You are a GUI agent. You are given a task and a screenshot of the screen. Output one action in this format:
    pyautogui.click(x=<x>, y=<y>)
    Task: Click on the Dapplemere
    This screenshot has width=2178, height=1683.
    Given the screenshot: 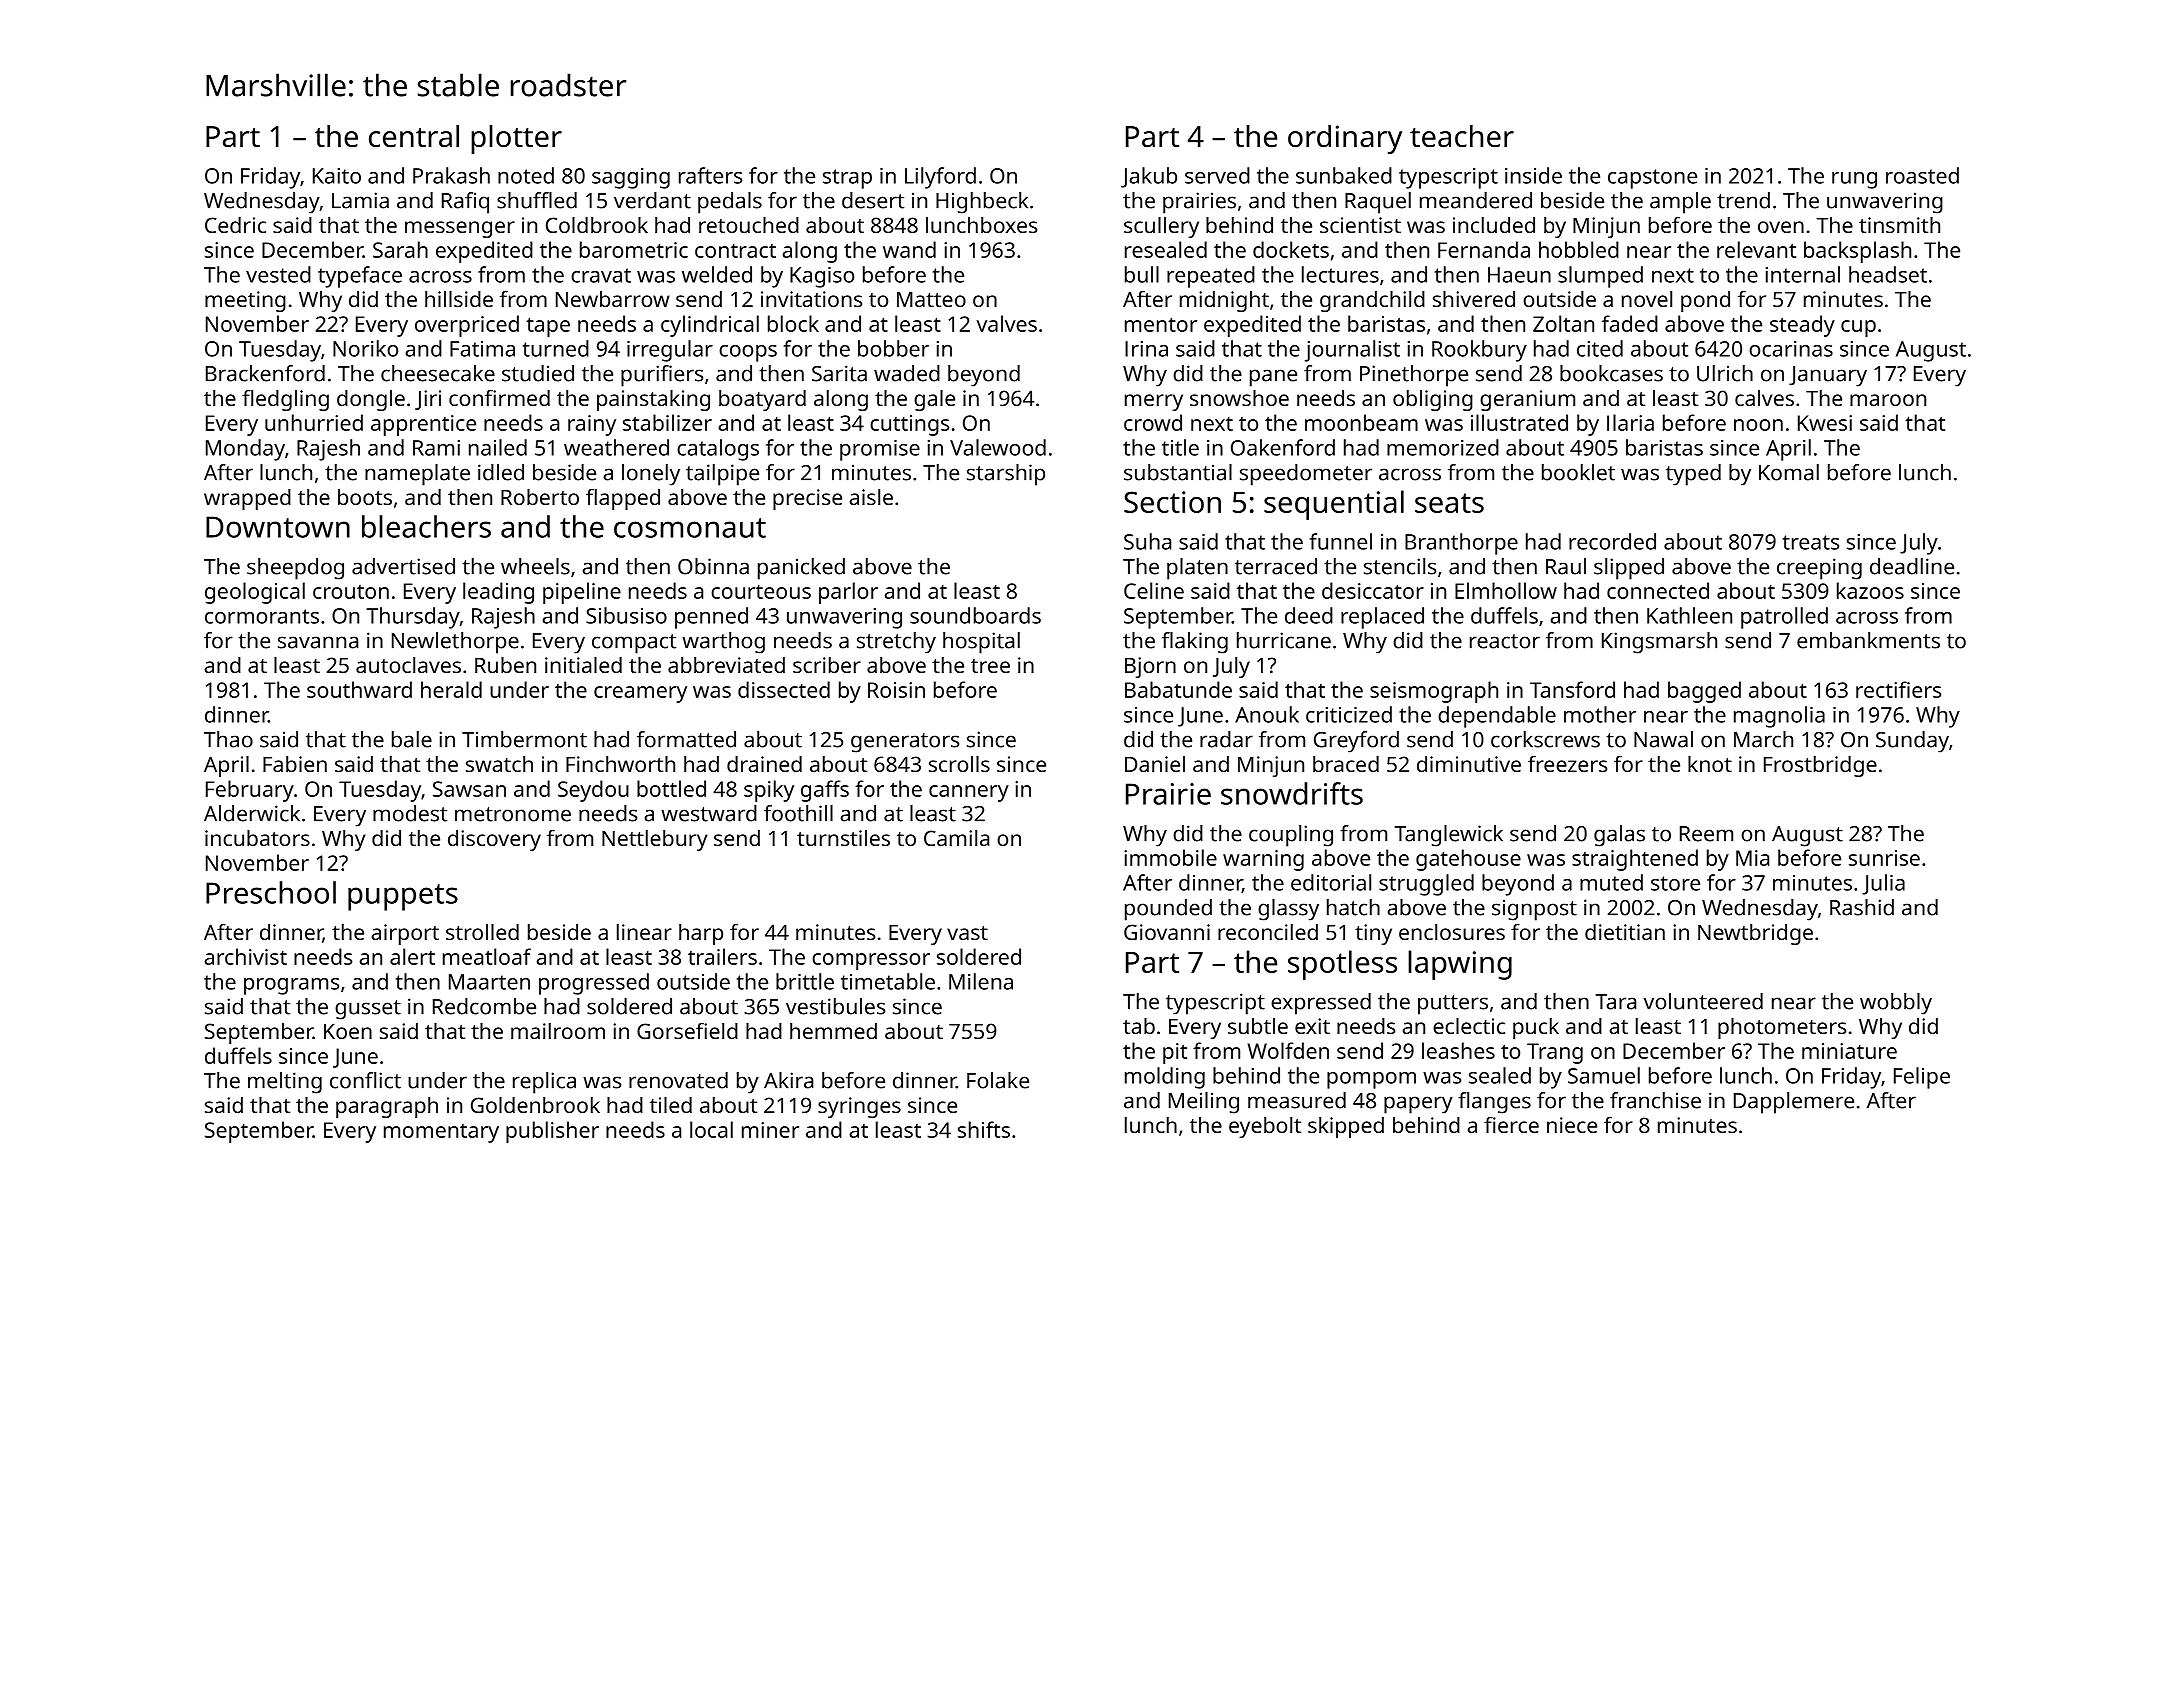 What is the action you would take?
    pyautogui.click(x=1794, y=1103)
